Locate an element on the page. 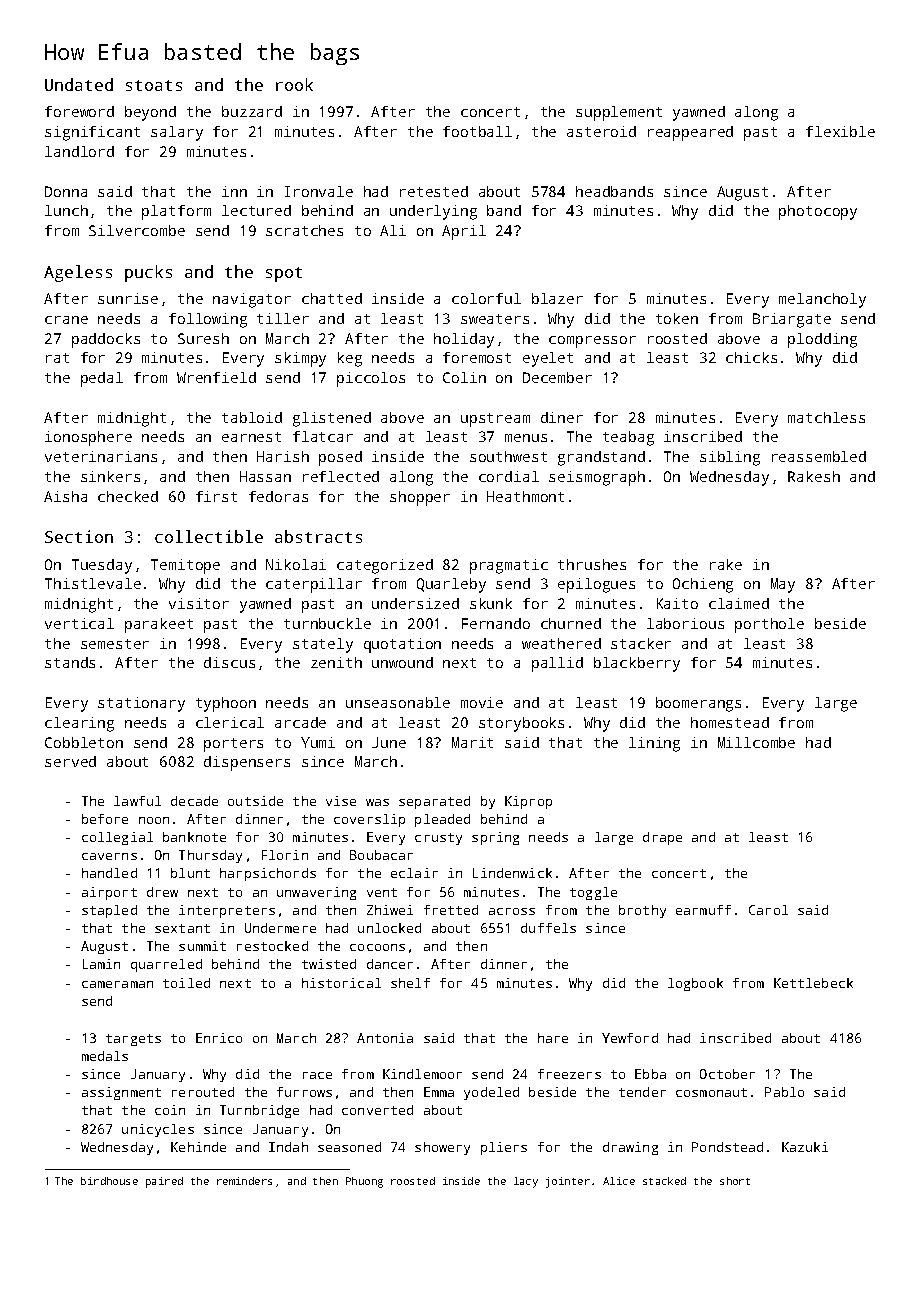  supplement is located at coordinates (619, 113).
